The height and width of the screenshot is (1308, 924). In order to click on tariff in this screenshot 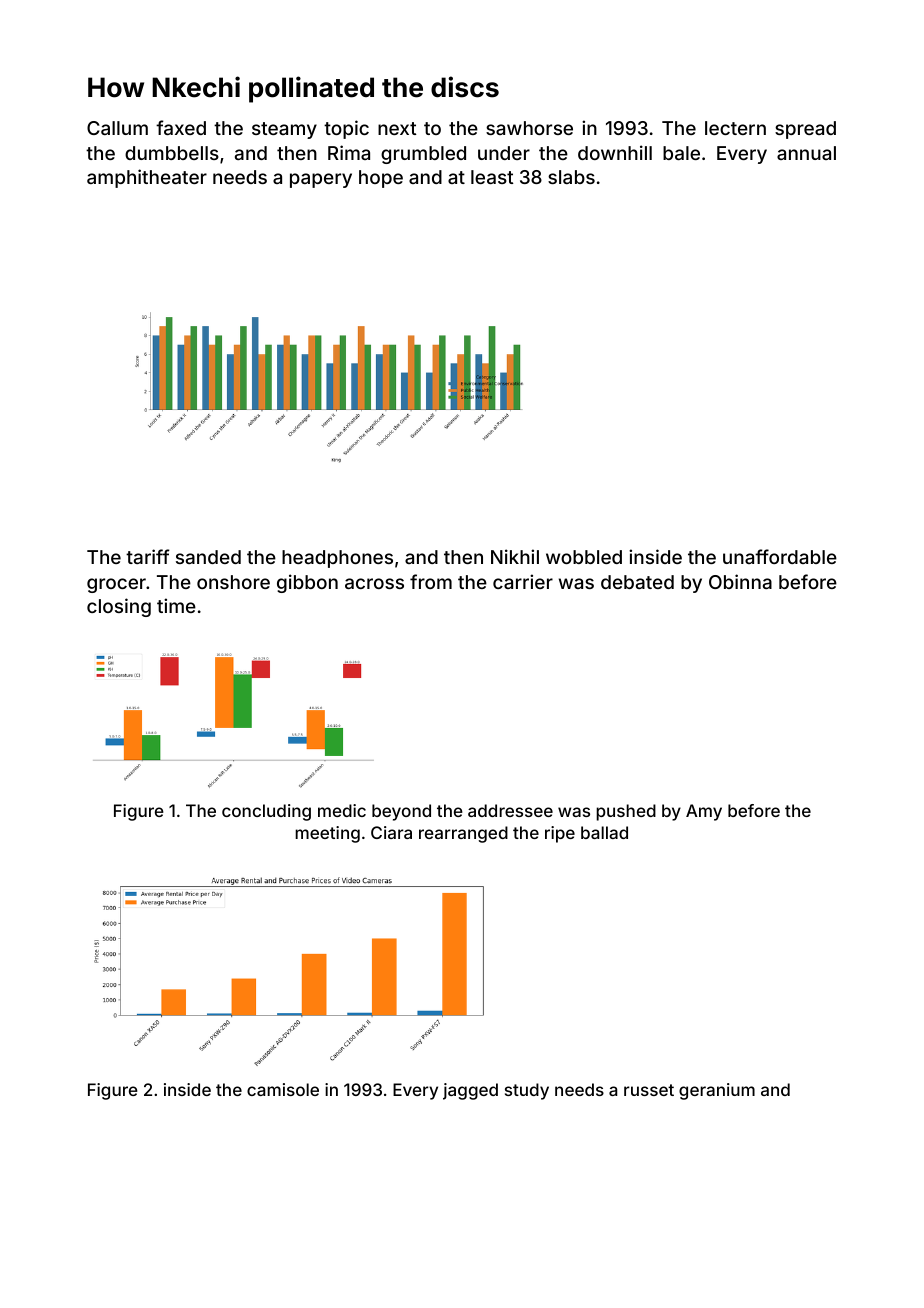, I will do `click(147, 556)`.
